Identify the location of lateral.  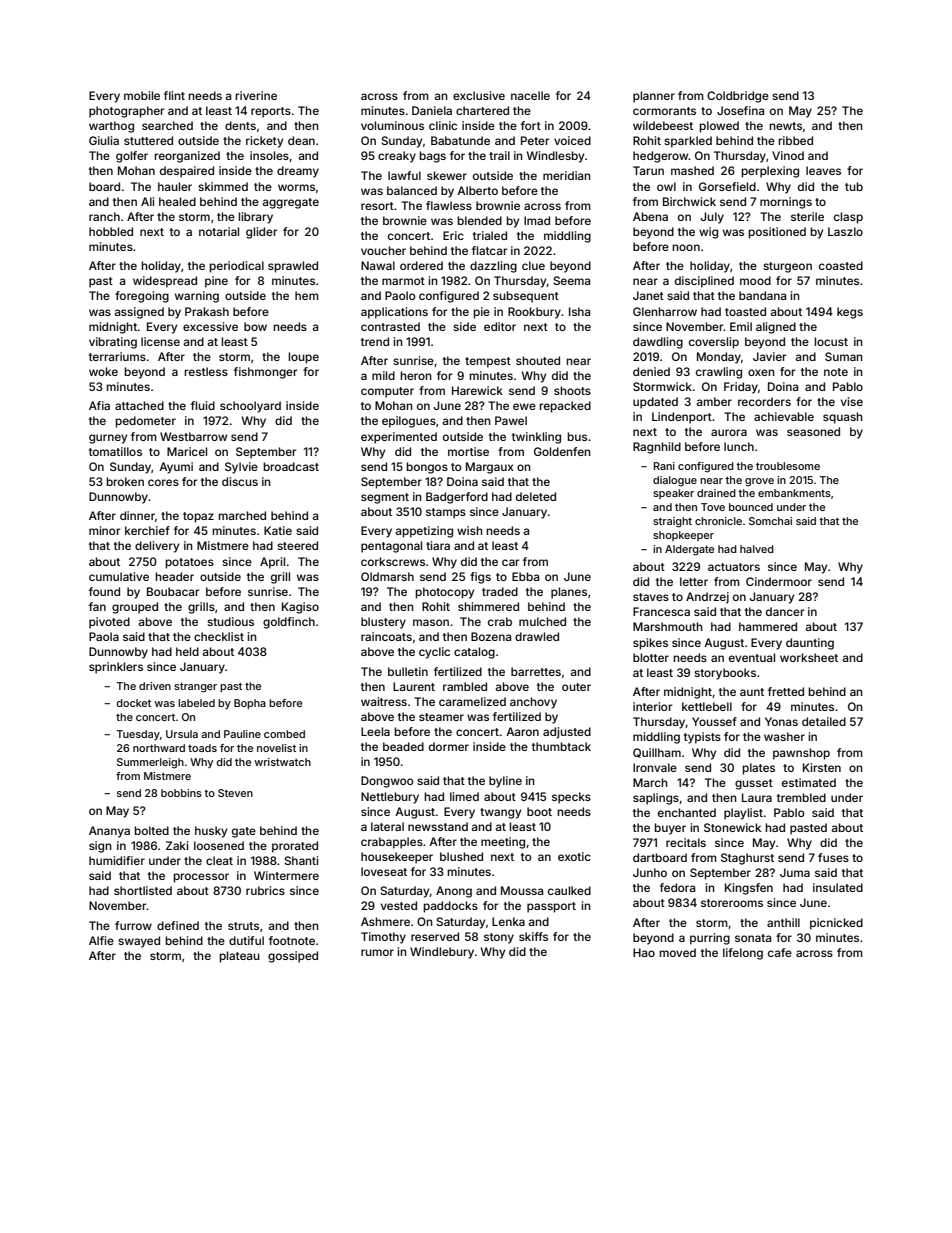
(387, 826).
